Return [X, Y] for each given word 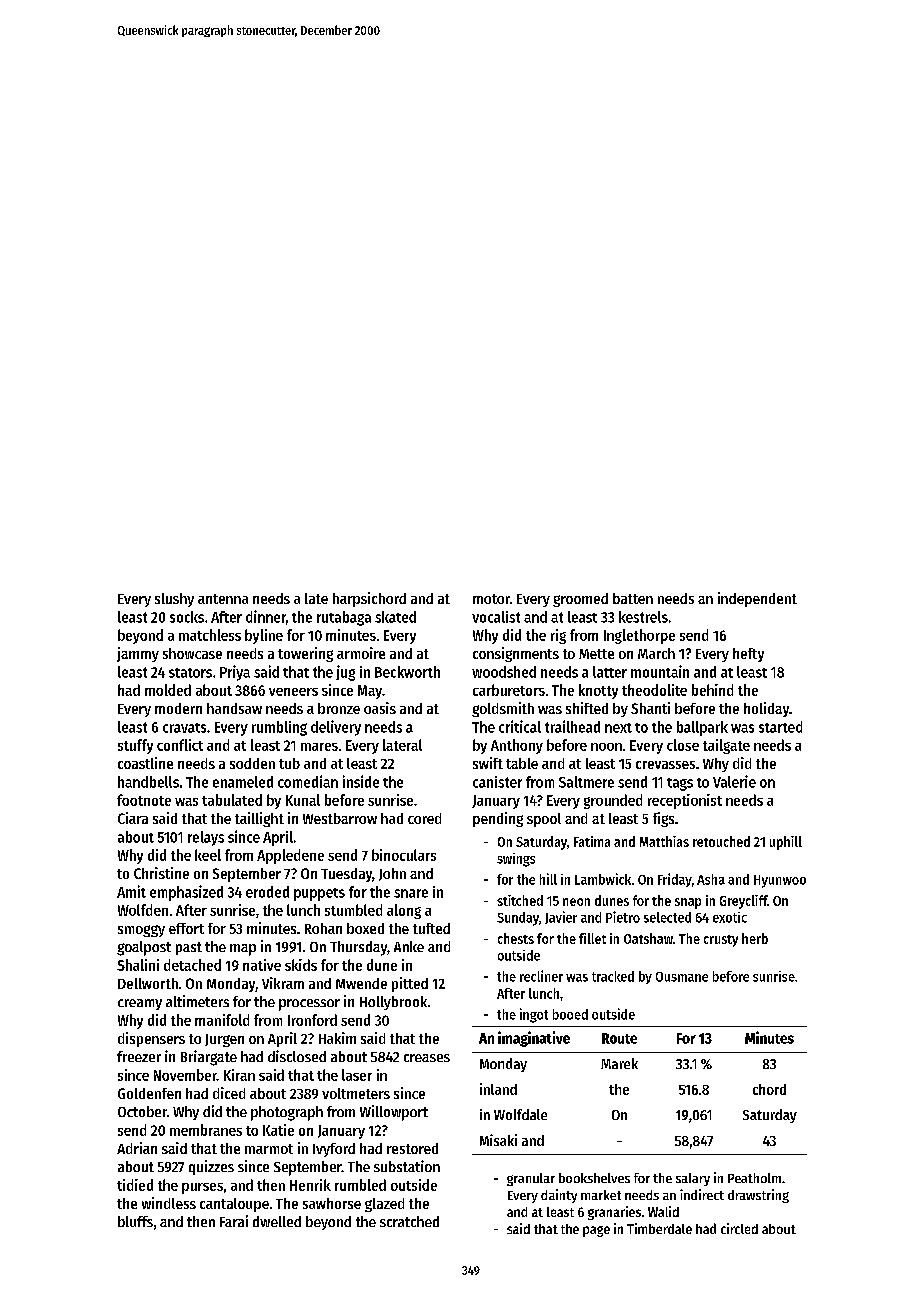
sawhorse [332, 1203]
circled [739, 1228]
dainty [559, 1196]
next [618, 728]
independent [757, 599]
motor [491, 599]
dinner [266, 616]
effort [186, 928]
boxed [365, 928]
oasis [380, 708]
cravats [184, 728]
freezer [139, 1056]
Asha [711, 879]
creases [427, 1058]
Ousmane [682, 977]
